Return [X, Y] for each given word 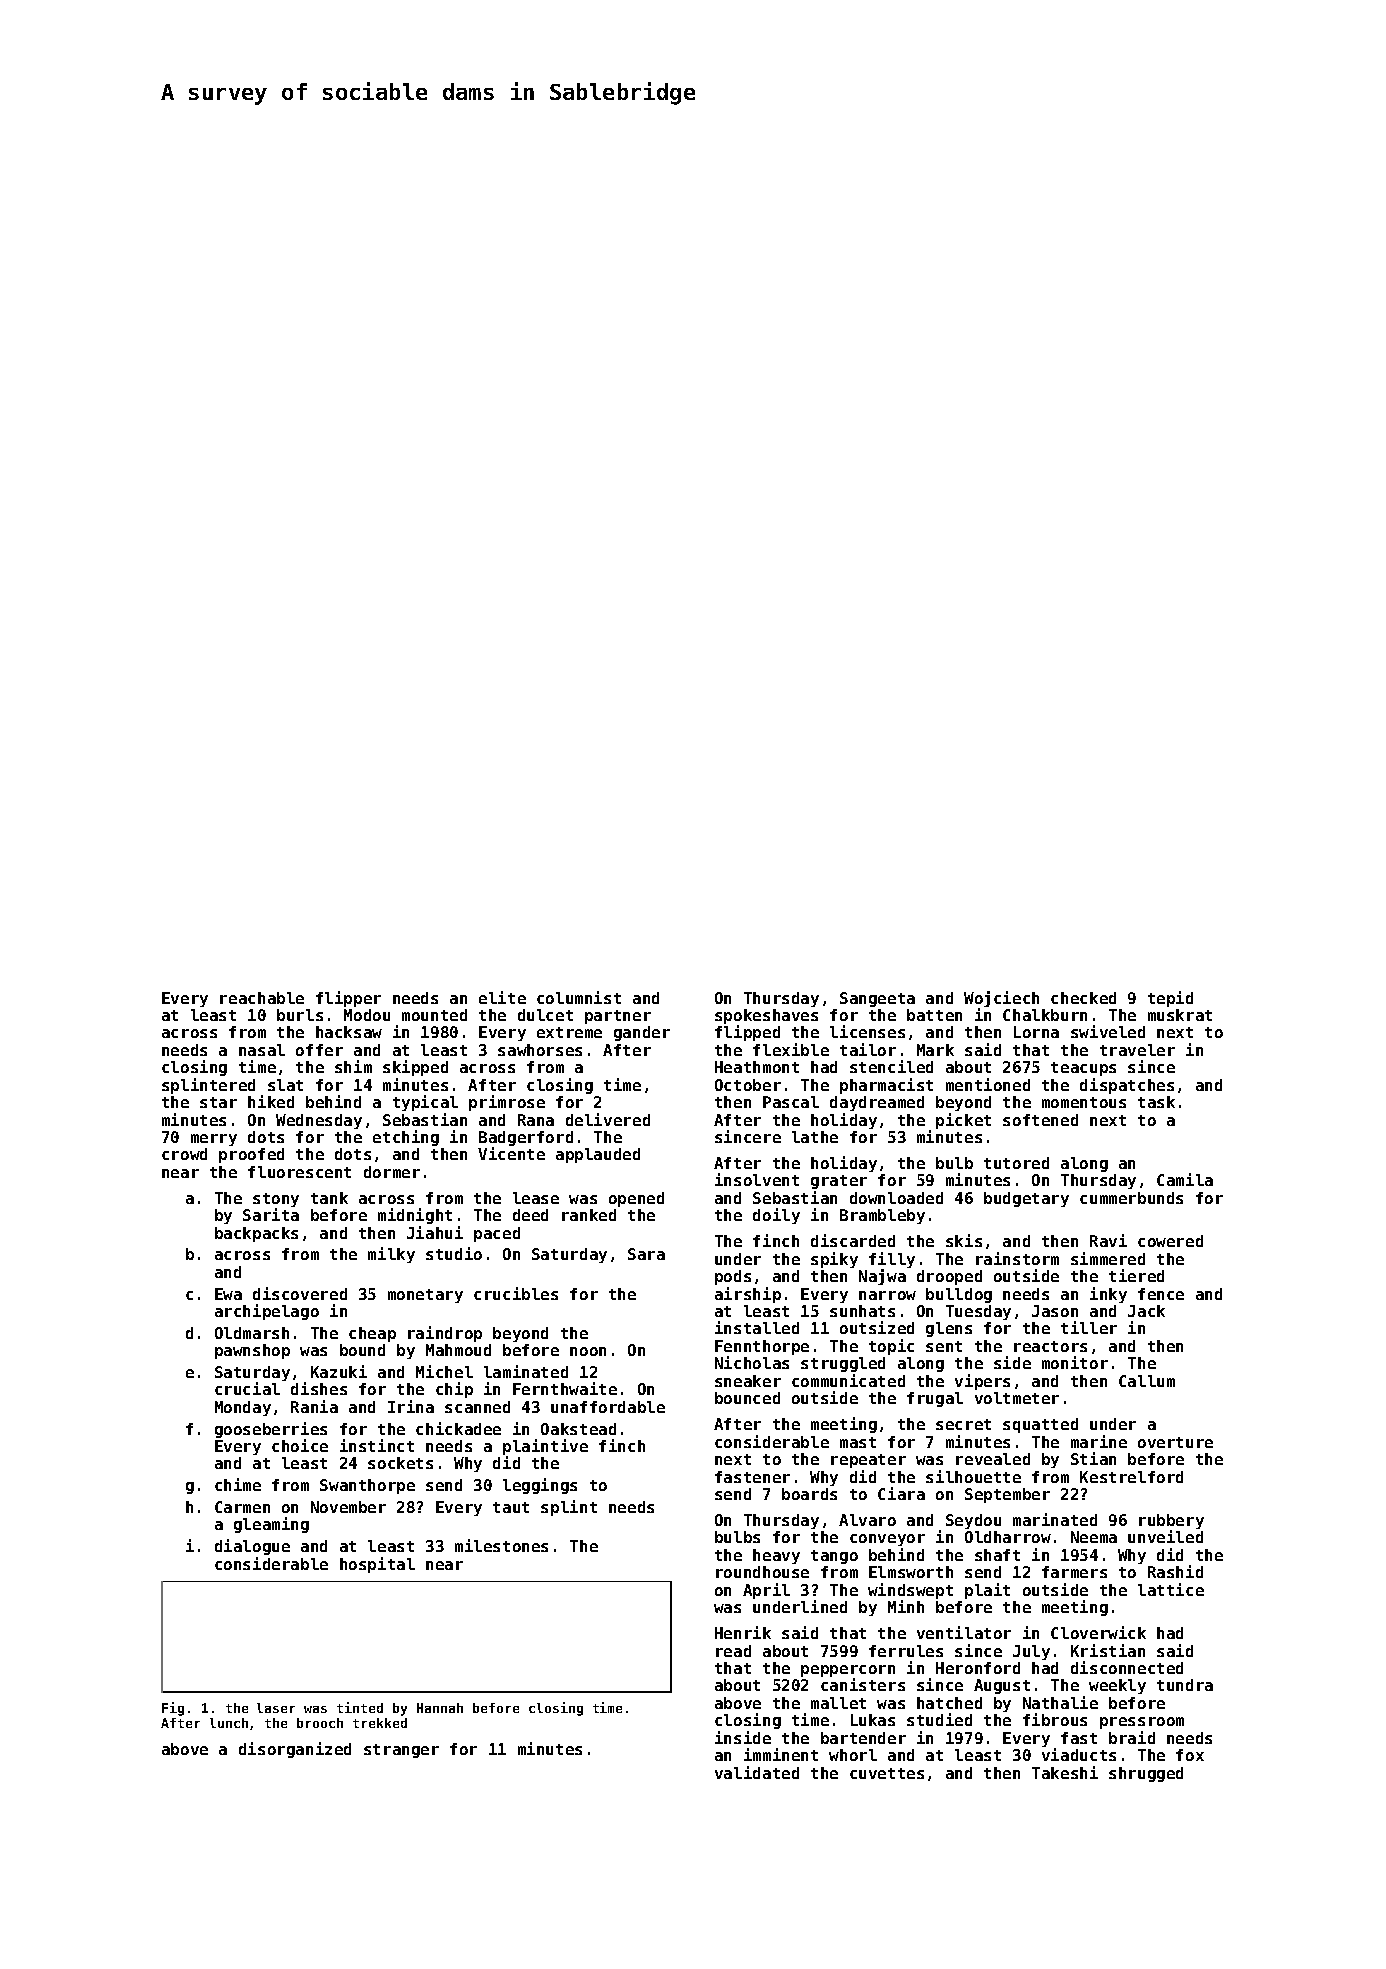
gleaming [271, 1525]
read [733, 1651]
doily [776, 1216]
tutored [1016, 1163]
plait [987, 1591]
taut [511, 1507]
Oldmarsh [252, 1333]
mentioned [988, 1084]
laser [276, 1708]
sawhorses [540, 1050]
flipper [348, 999]
